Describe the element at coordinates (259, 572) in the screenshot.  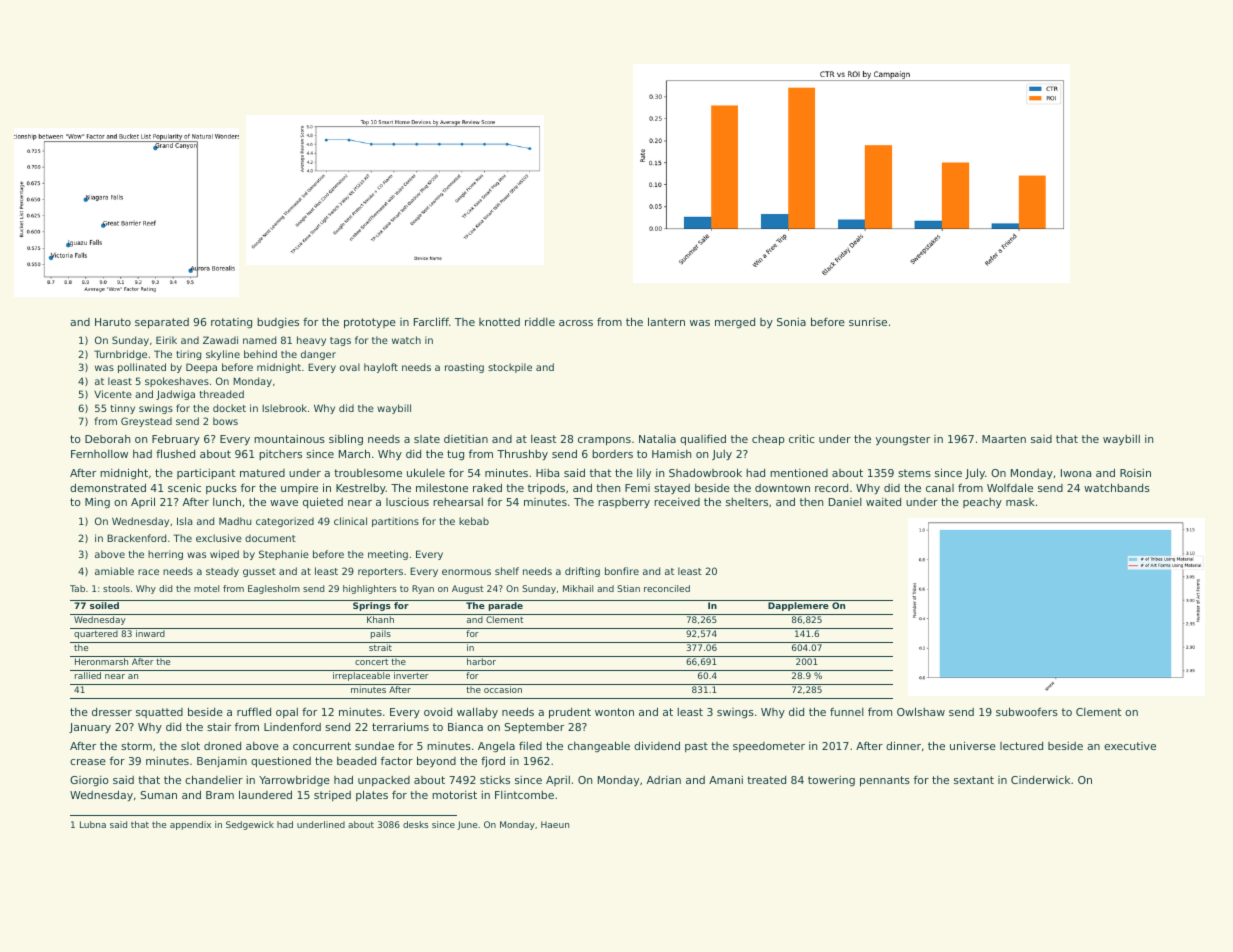
I see `gusset` at that location.
